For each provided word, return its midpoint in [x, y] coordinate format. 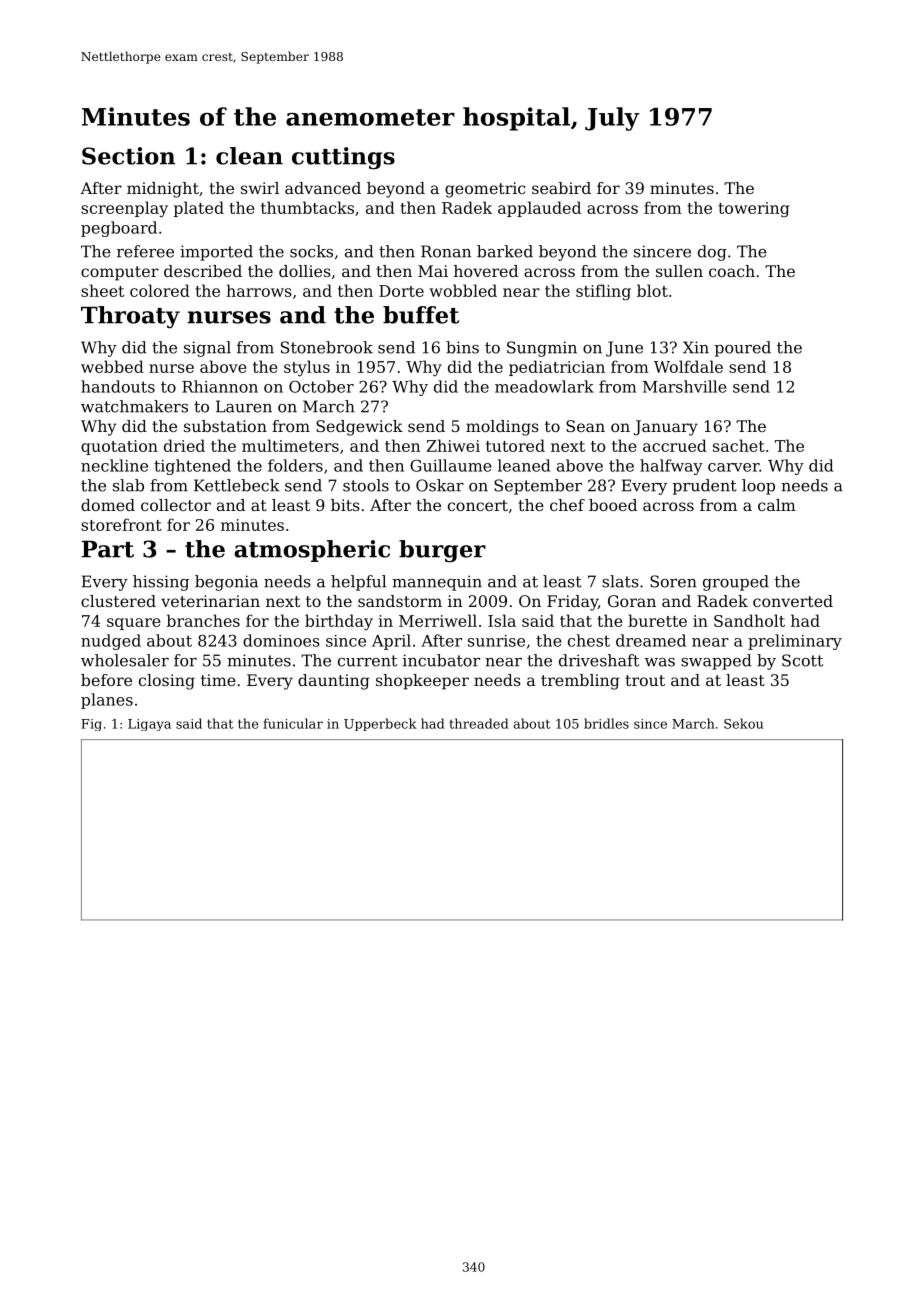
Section [128, 156]
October [321, 386]
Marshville [685, 386]
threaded [478, 723]
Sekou [743, 723]
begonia [226, 583]
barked [505, 251]
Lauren [244, 406]
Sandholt [749, 620]
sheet [102, 290]
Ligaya [149, 725]
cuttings [343, 158]
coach [732, 271]
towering [753, 209]
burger [442, 551]
